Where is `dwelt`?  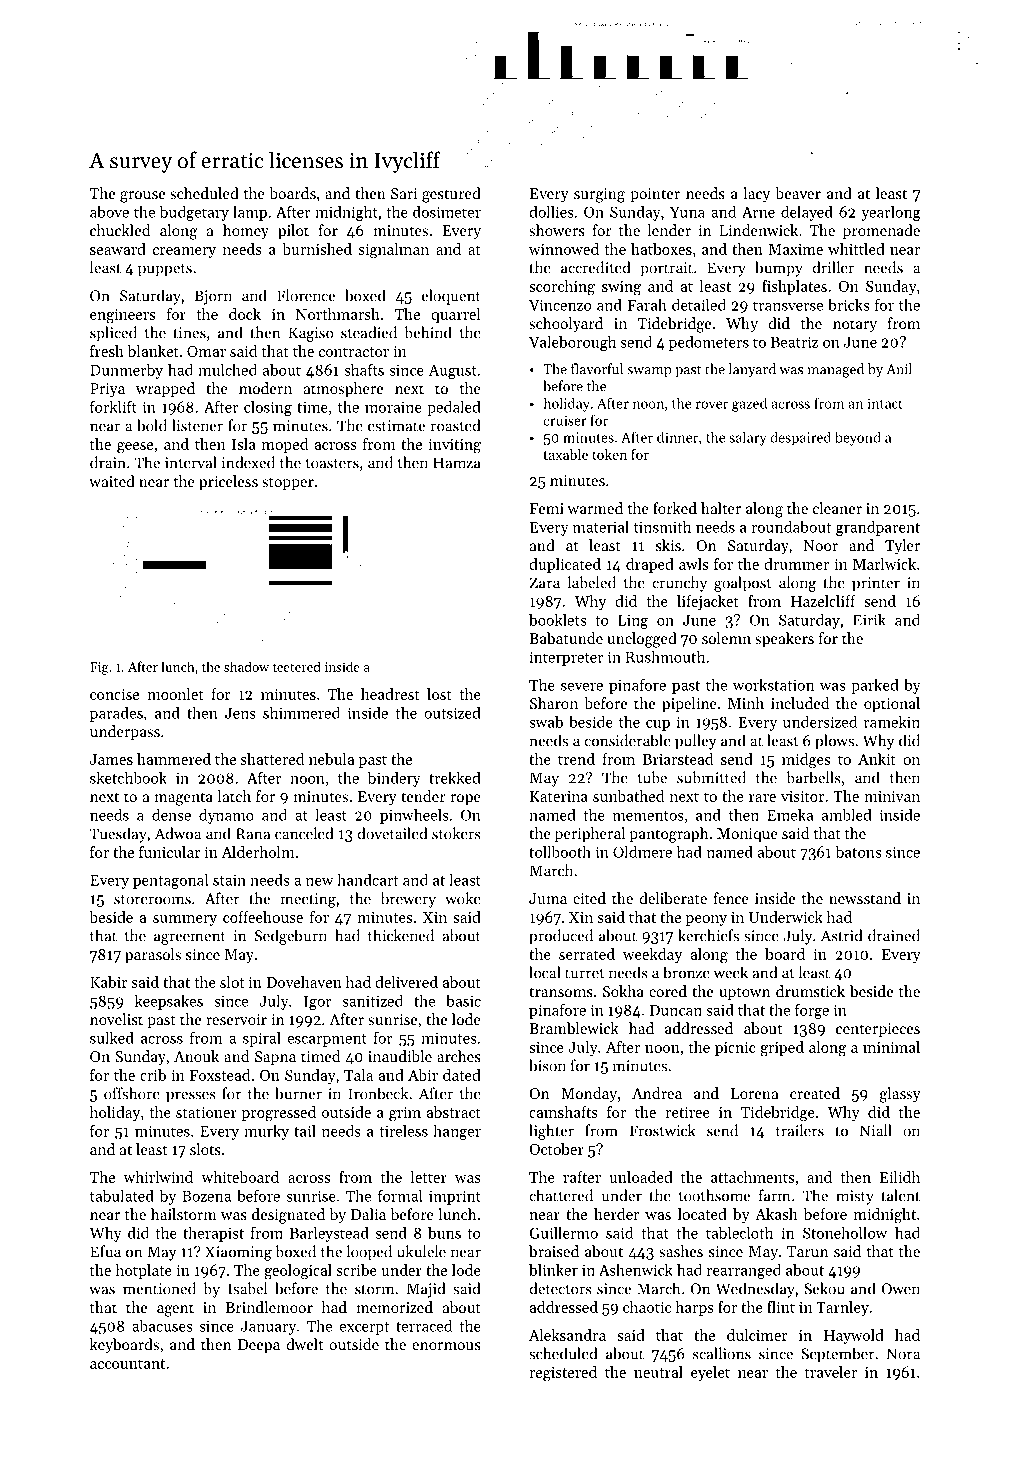
dwelt is located at coordinates (304, 1344).
